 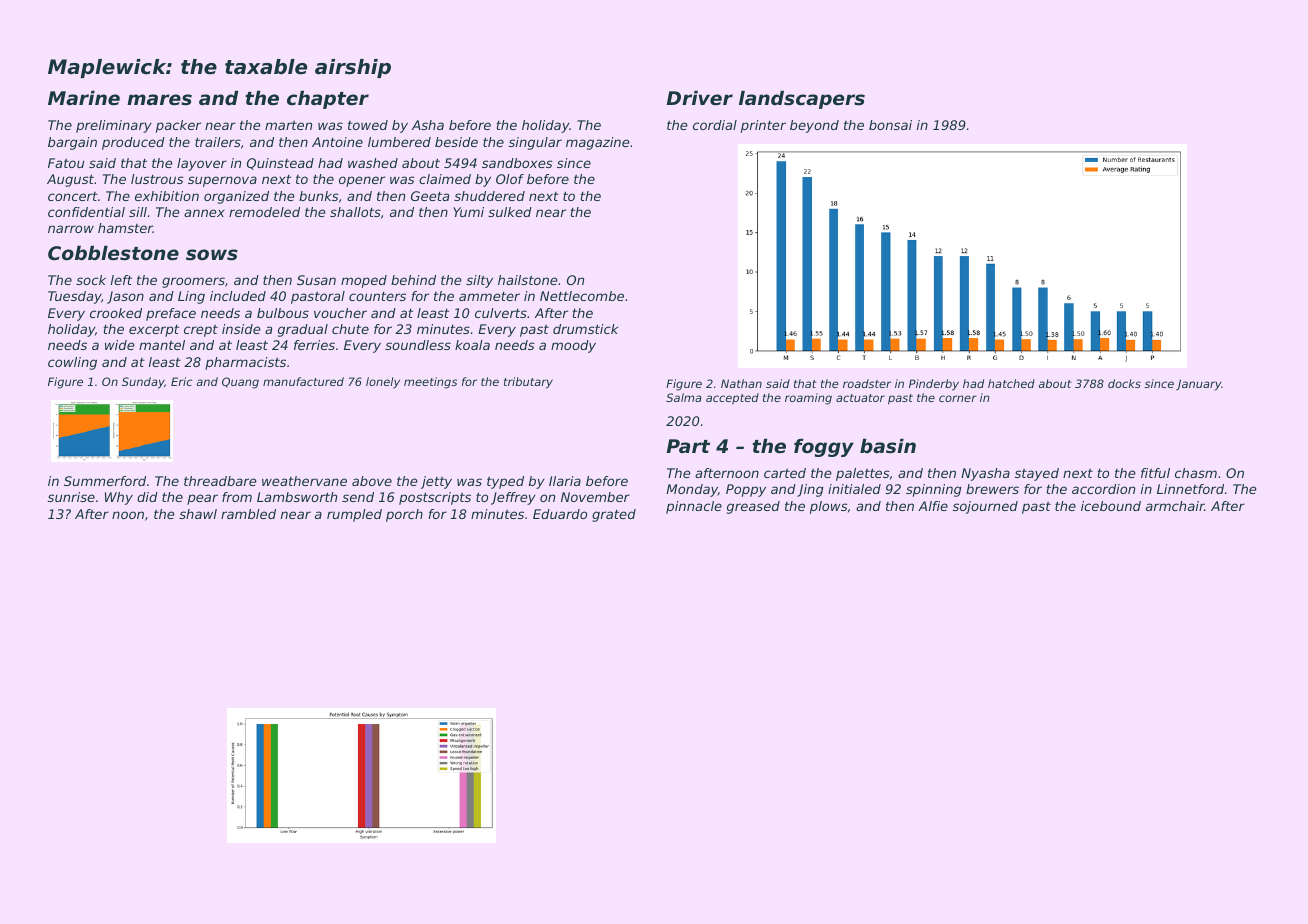 What do you see at coordinates (354, 515) in the screenshot?
I see `rumpled` at bounding box center [354, 515].
